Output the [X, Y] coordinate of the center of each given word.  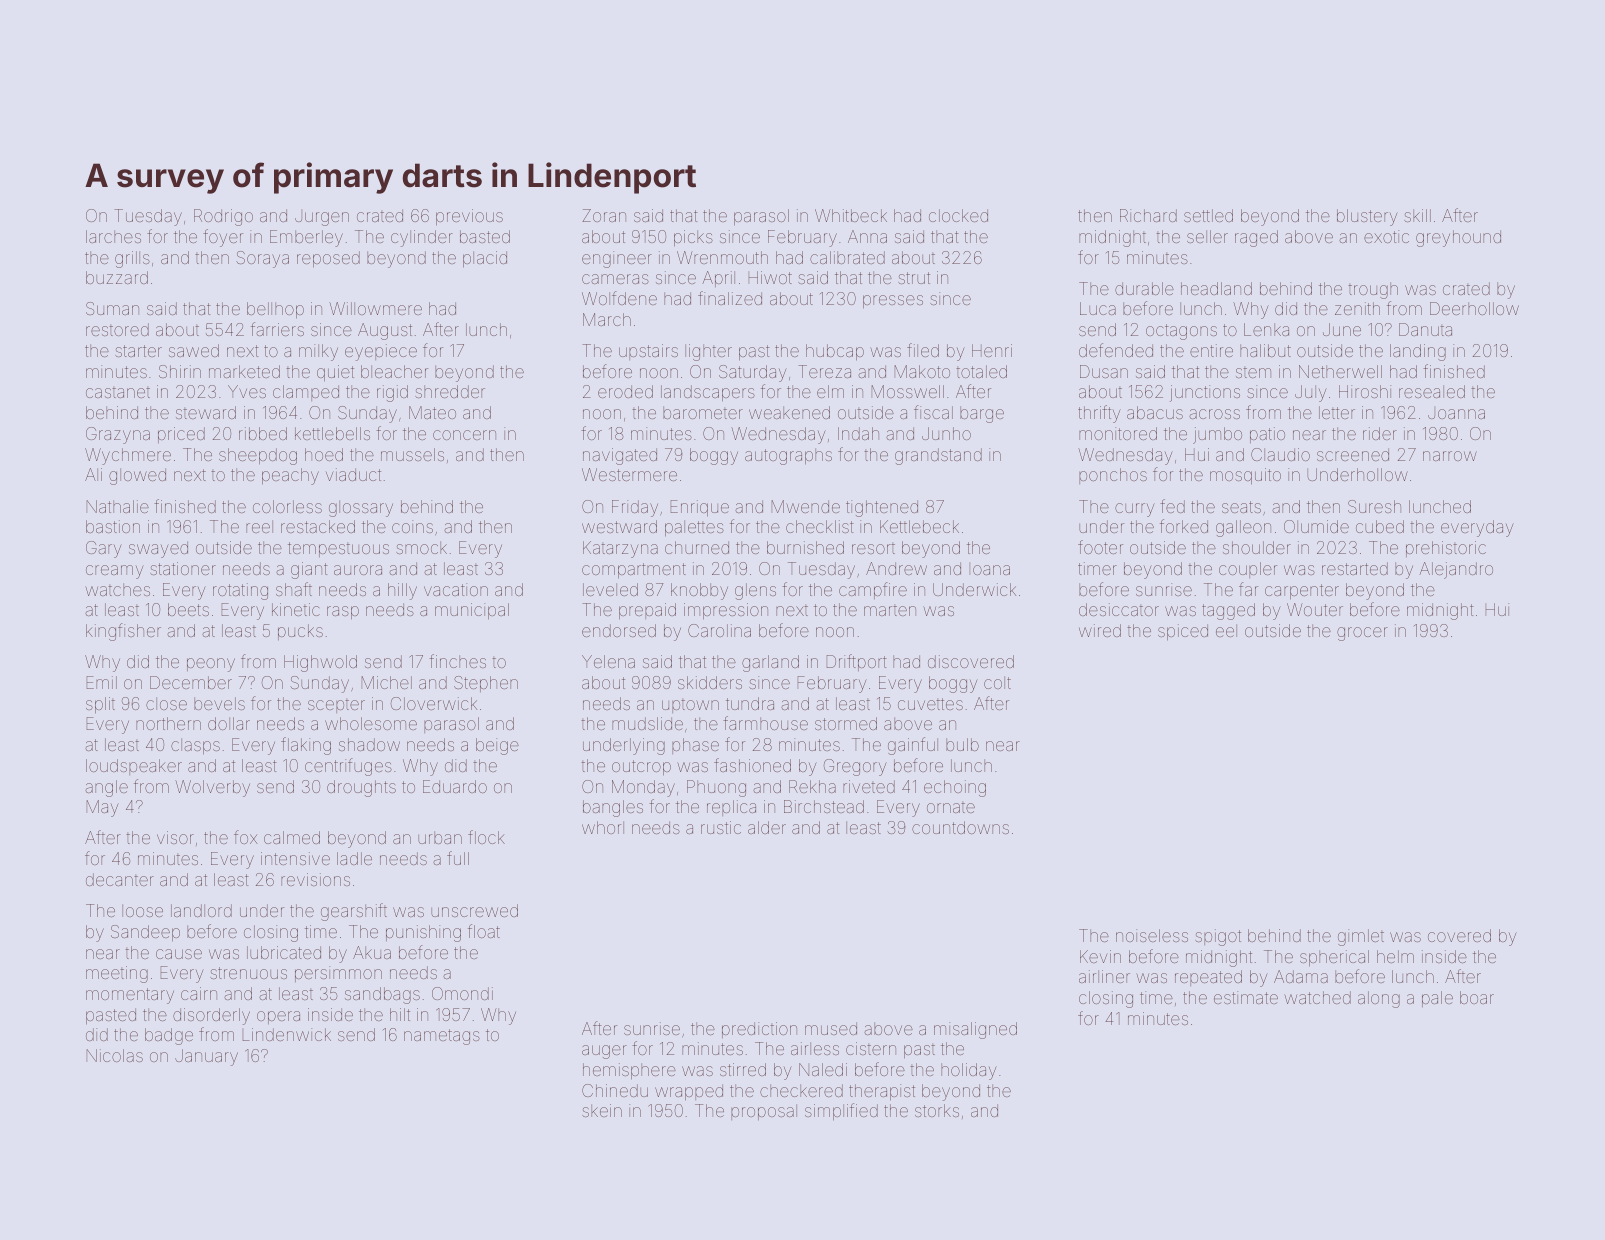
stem [1253, 373]
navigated [620, 456]
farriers [277, 329]
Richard [1148, 215]
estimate [1246, 997]
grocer [1362, 634]
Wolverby [212, 788]
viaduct [353, 474]
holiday [969, 1071]
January [206, 1057]
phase [695, 746]
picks [693, 238]
